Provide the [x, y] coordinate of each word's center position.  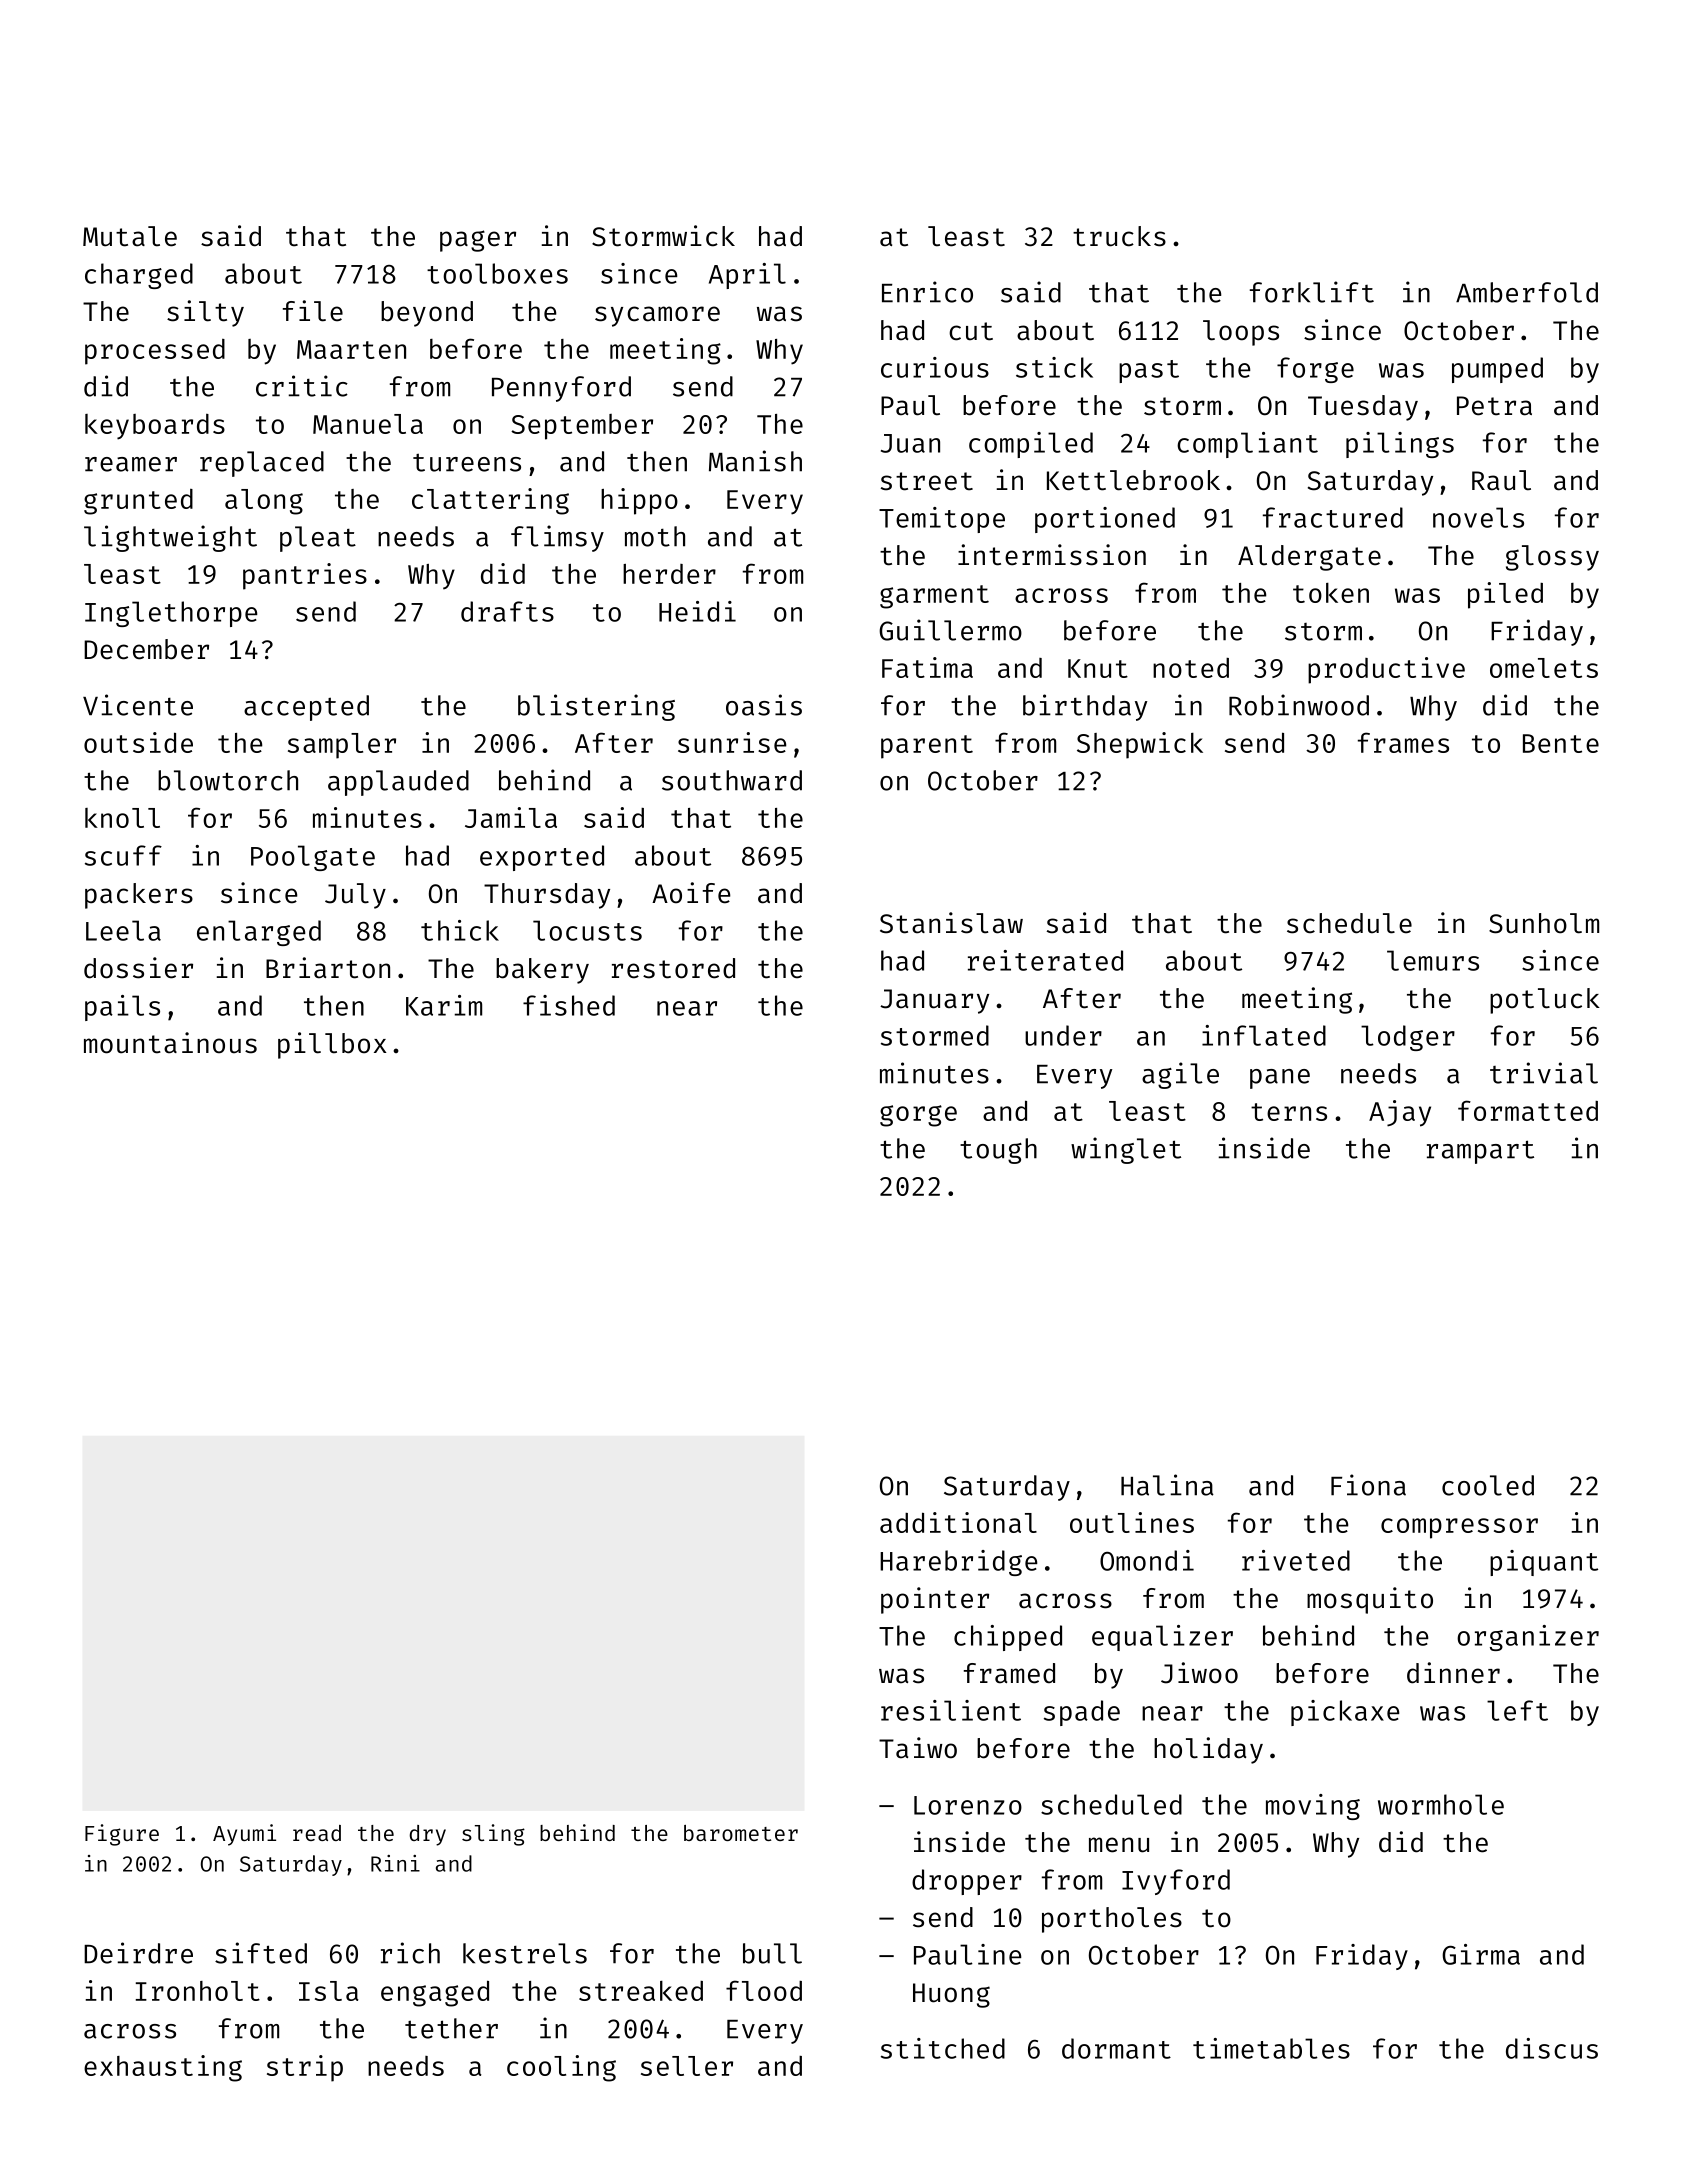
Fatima [927, 667]
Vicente [138, 705]
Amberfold [1527, 292]
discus [1552, 2048]
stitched [943, 2048]
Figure [122, 1835]
